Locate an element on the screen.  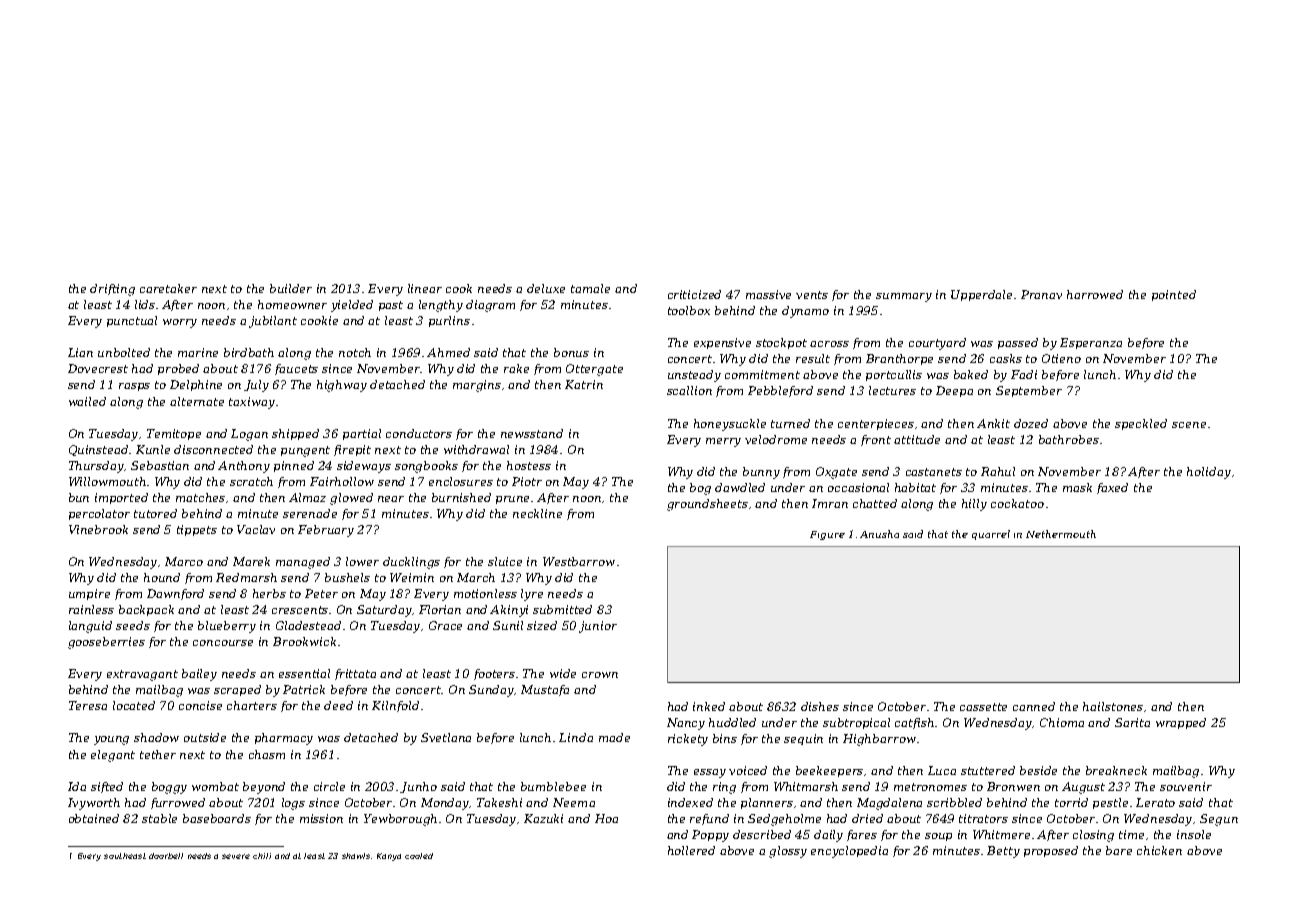
jubilant is located at coordinates (273, 322).
